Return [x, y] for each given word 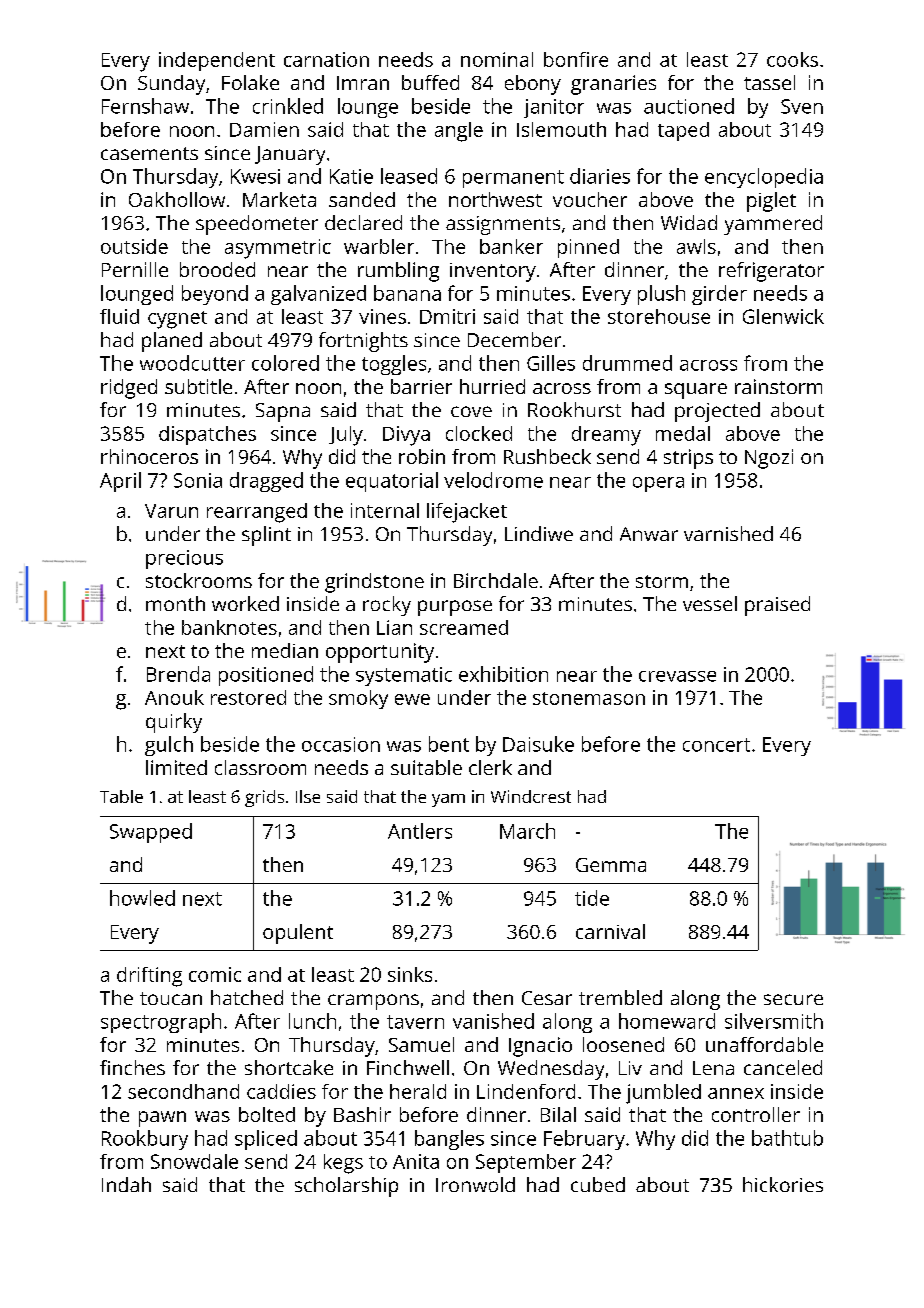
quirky [174, 723]
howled [142, 898]
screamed [464, 627]
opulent [298, 934]
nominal [497, 59]
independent [217, 61]
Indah [126, 1184]
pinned [588, 248]
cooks [792, 59]
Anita [416, 1161]
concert [716, 745]
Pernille [135, 269]
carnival [610, 931]
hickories [783, 1184]
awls [696, 246]
